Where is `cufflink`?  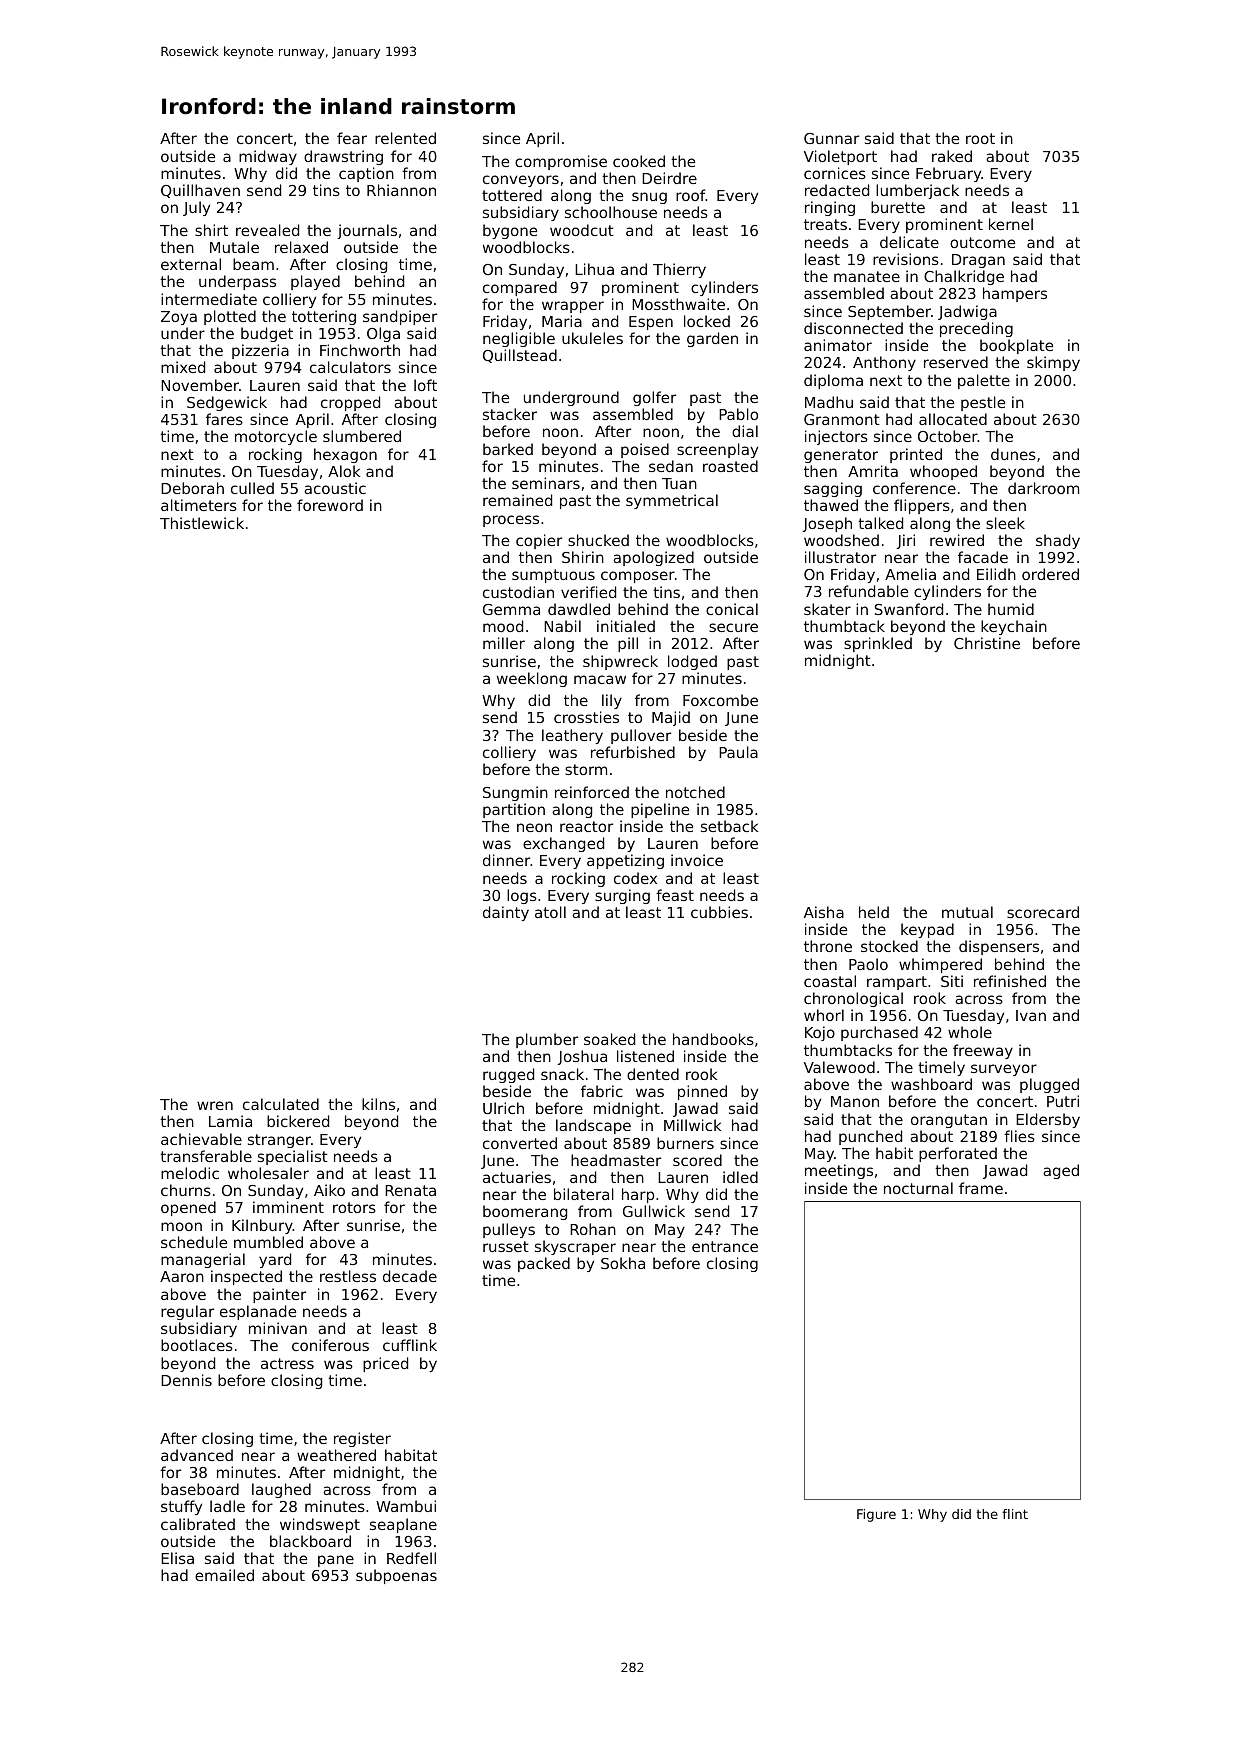 cufflink is located at coordinates (410, 1345).
